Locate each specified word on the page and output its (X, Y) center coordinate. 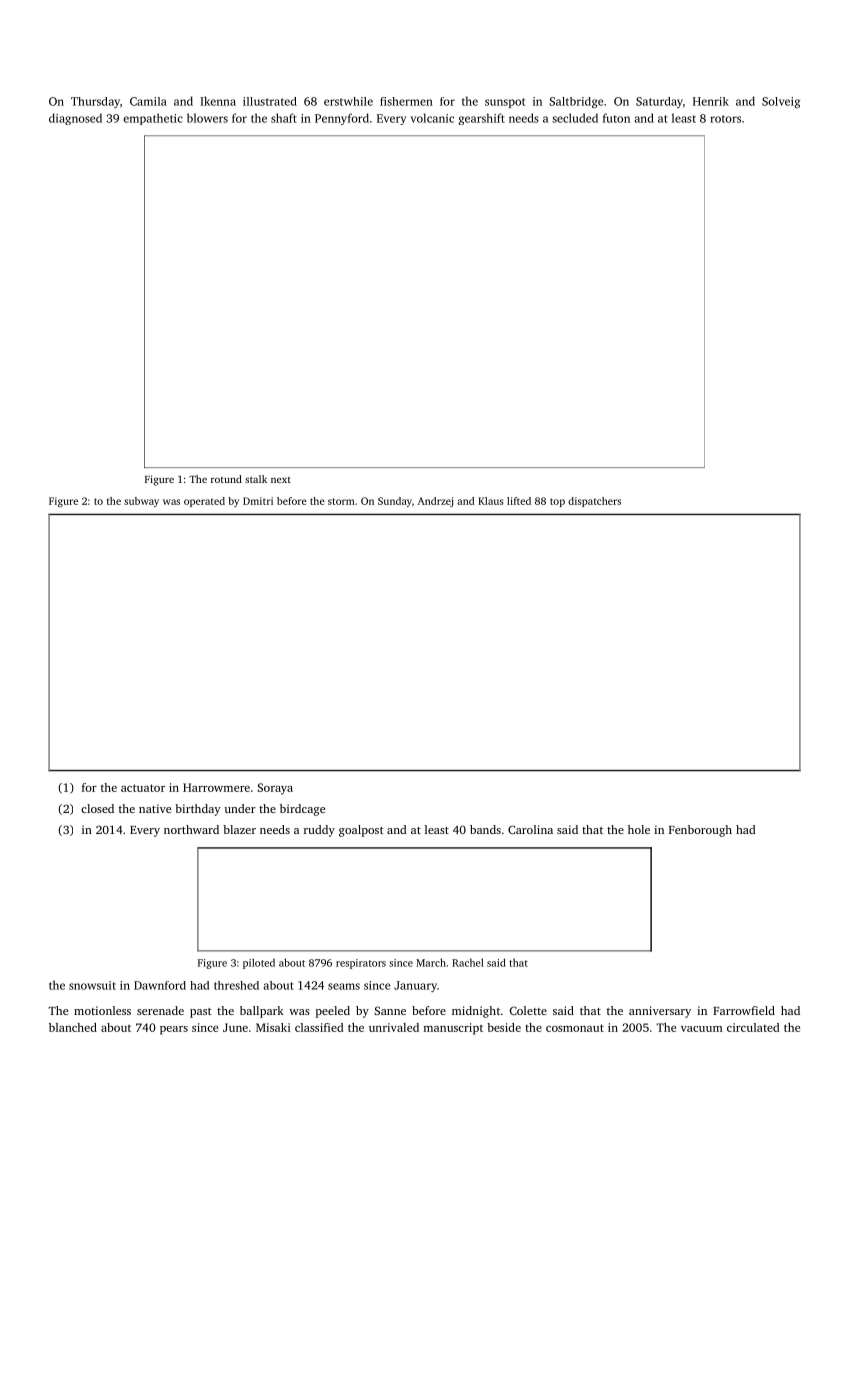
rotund (226, 479)
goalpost (361, 831)
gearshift (481, 119)
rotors (725, 119)
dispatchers (594, 502)
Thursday (95, 102)
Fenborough (700, 831)
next (281, 480)
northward (191, 829)
